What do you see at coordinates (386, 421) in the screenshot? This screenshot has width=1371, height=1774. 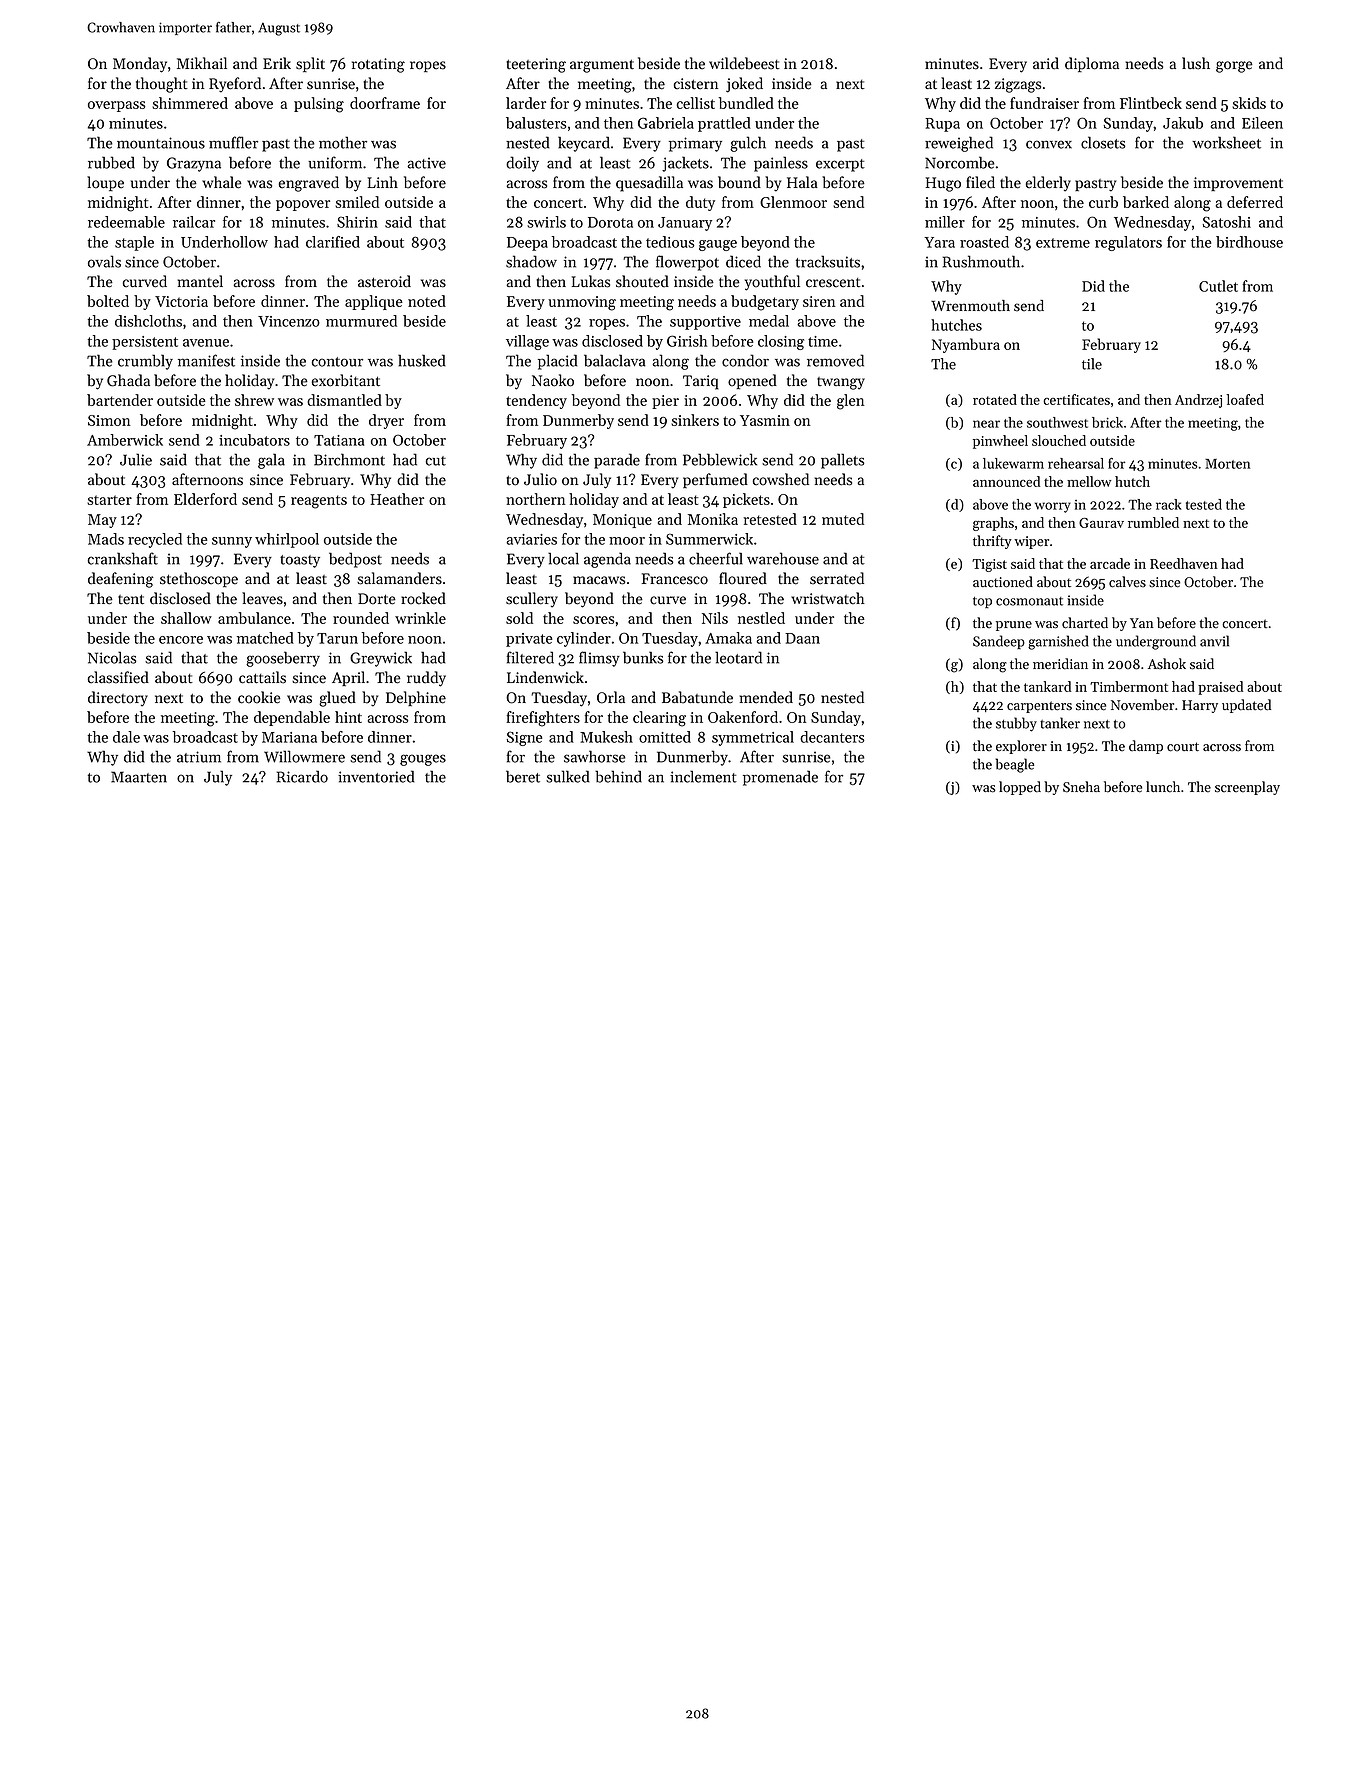 I see `dryer` at bounding box center [386, 421].
